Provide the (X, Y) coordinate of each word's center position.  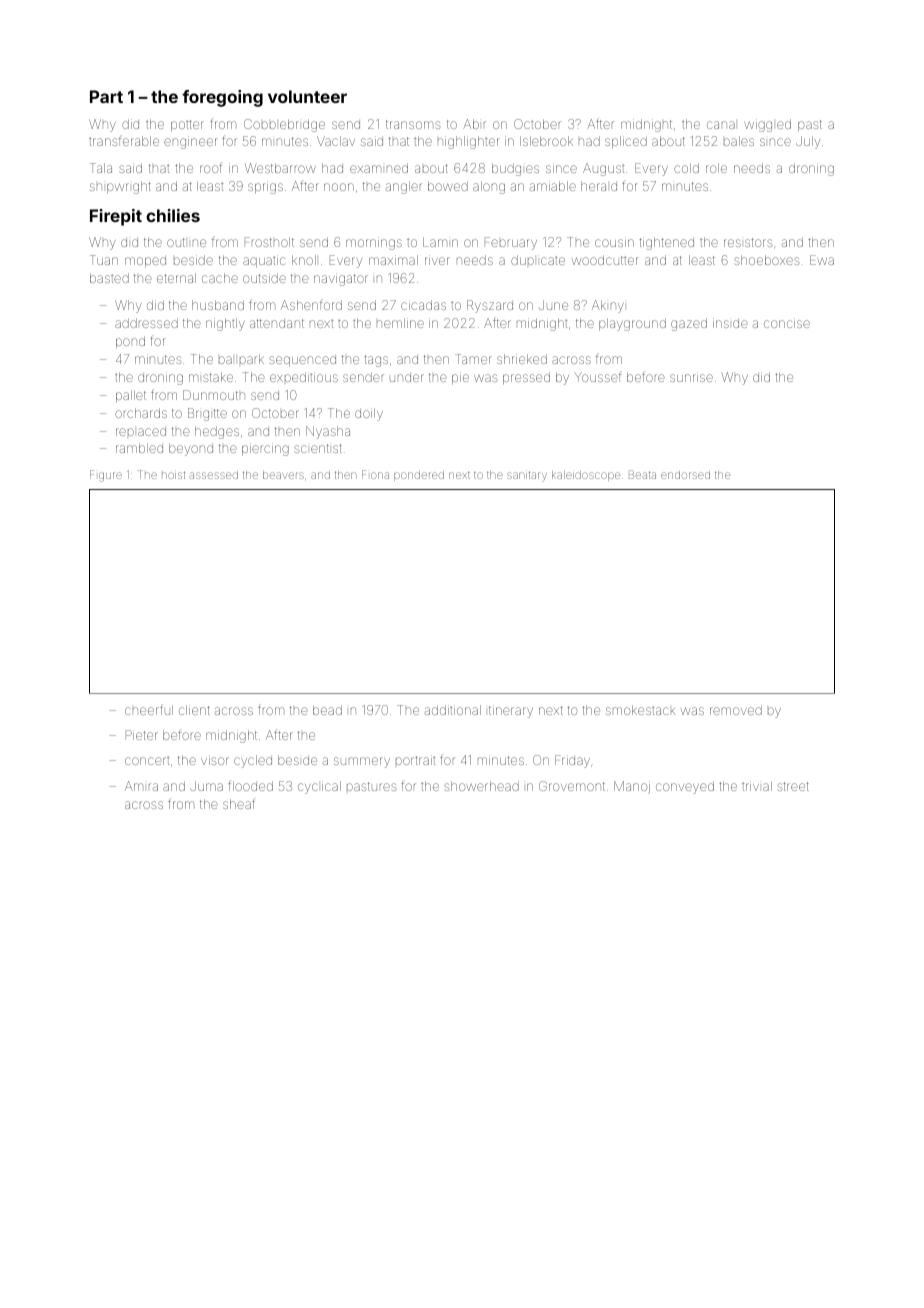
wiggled (767, 125)
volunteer (307, 96)
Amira (141, 786)
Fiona (375, 474)
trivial (757, 786)
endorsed (685, 475)
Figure (106, 476)
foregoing (222, 98)
